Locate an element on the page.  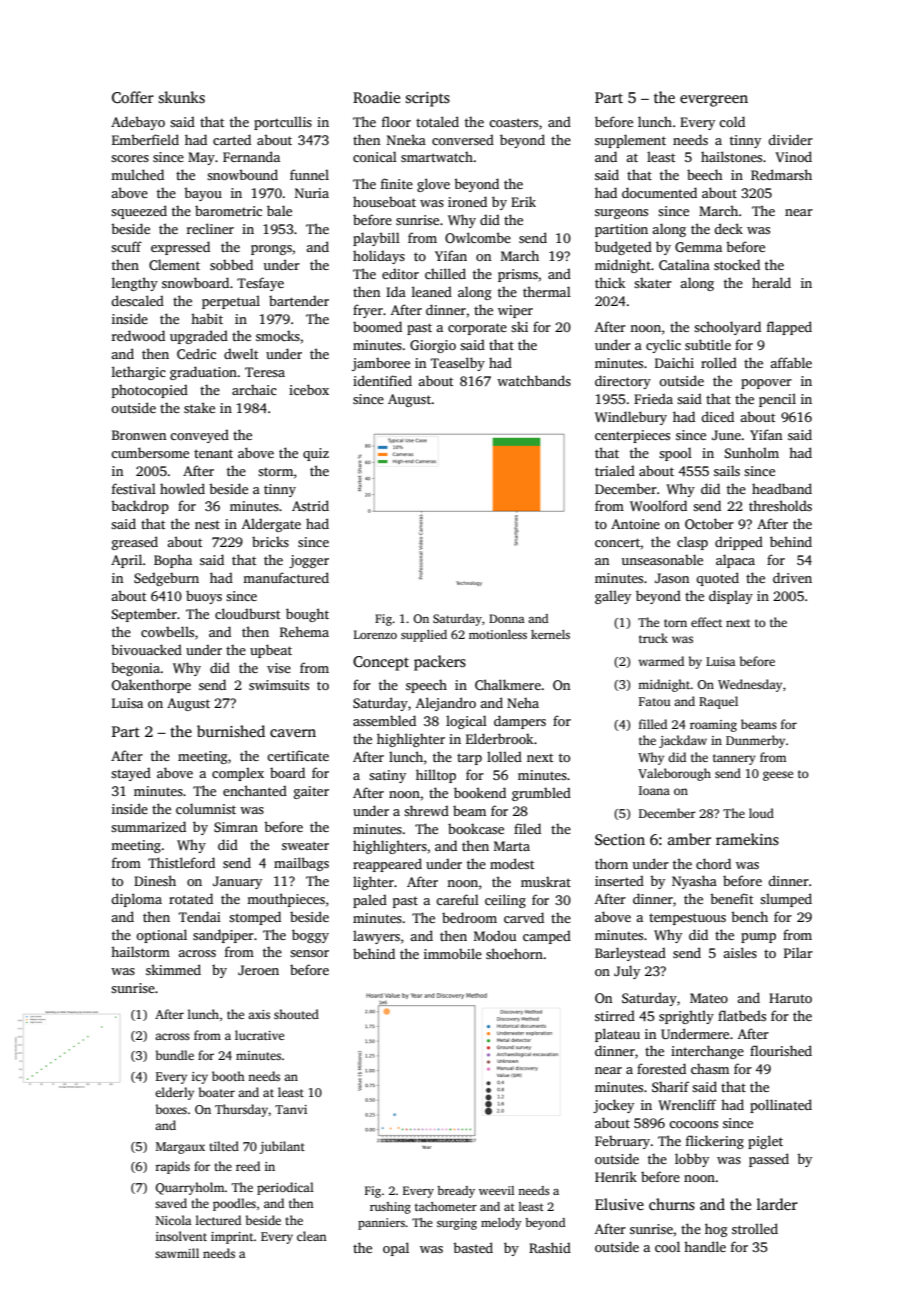
assembled is located at coordinates (384, 720).
